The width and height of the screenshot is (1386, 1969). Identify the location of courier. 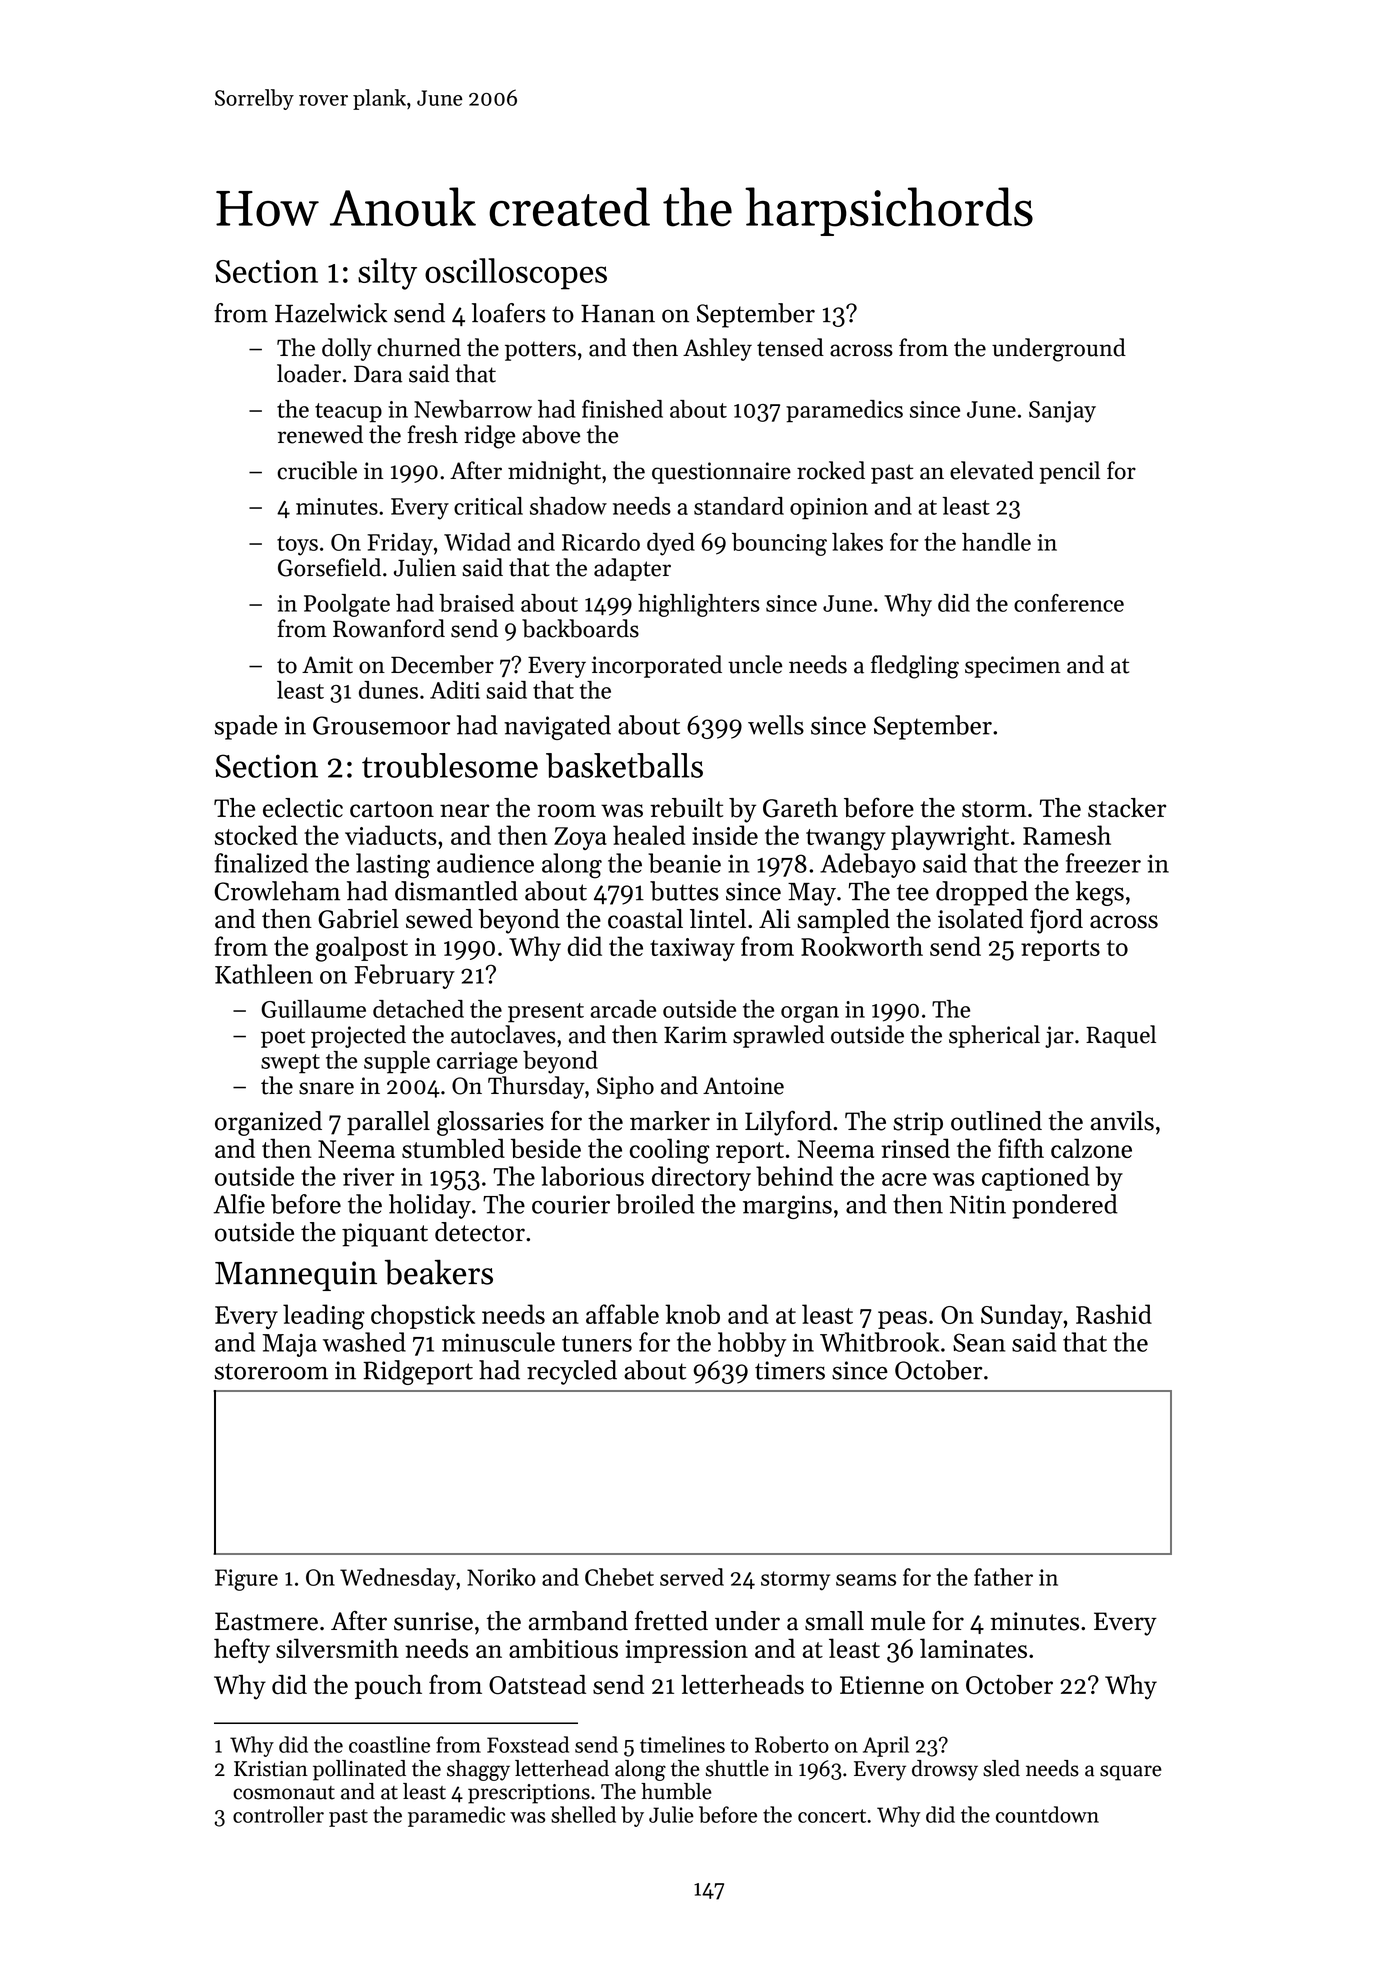
(571, 1204).
